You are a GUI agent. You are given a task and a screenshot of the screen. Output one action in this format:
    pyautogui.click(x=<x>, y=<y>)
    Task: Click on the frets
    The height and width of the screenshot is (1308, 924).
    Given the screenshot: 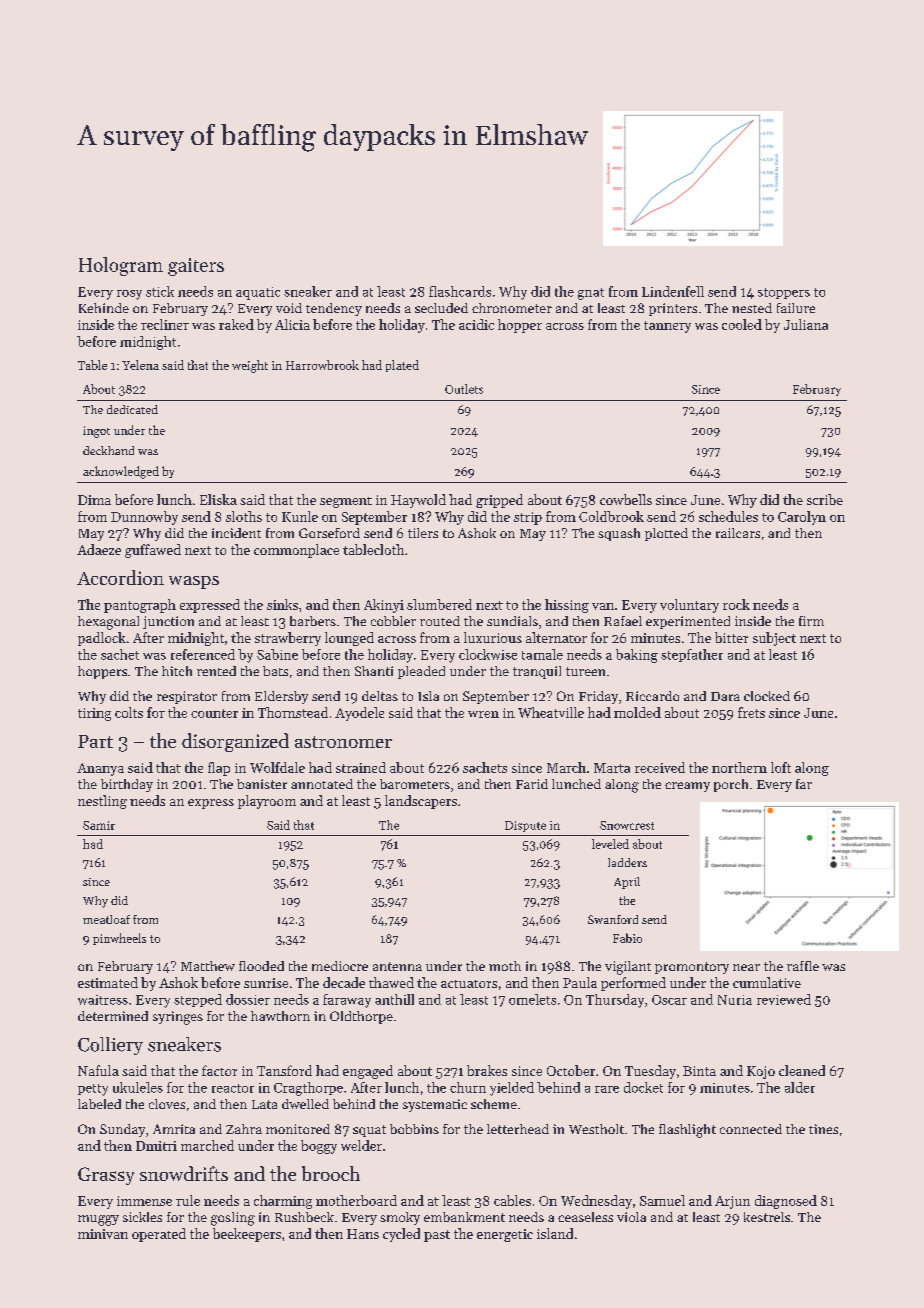 What is the action you would take?
    pyautogui.click(x=751, y=712)
